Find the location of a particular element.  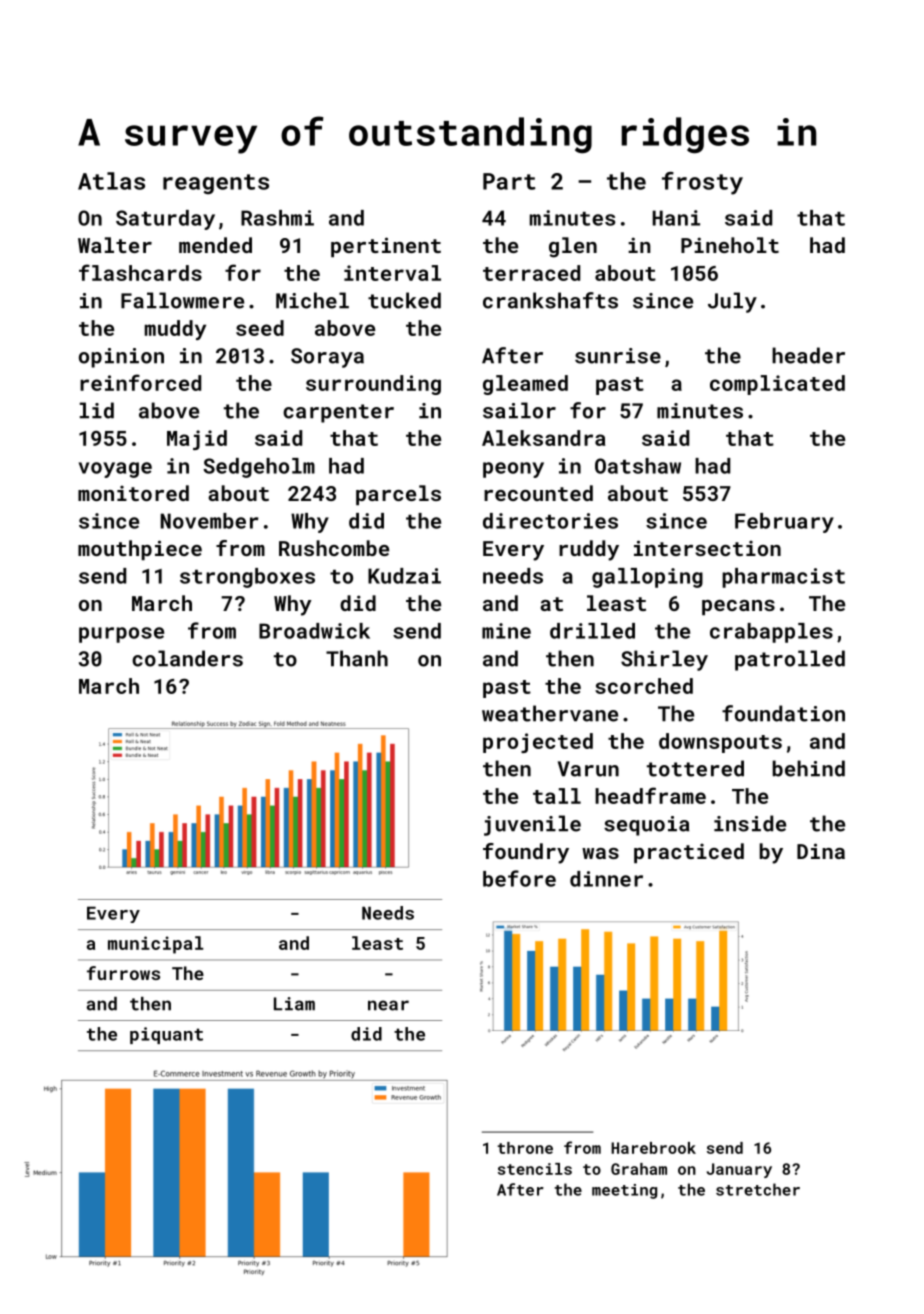

reinforced is located at coordinates (140, 382).
